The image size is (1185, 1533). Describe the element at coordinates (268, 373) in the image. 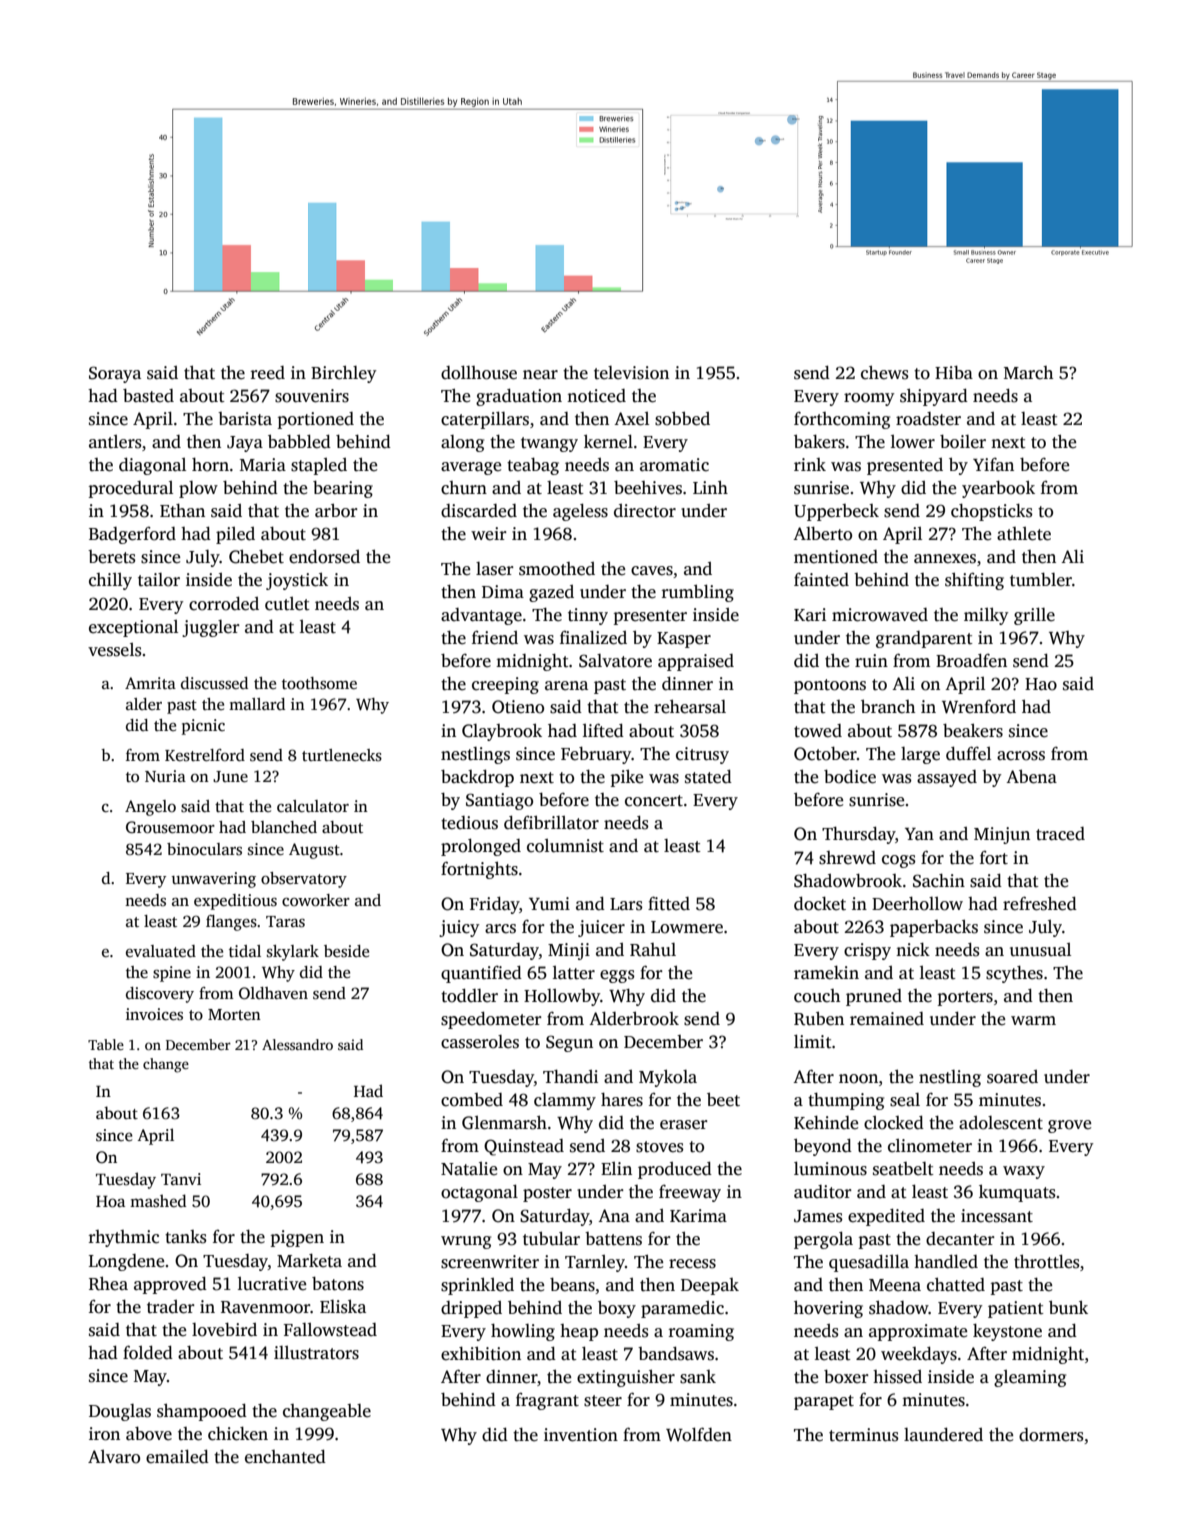

I see `reed` at that location.
